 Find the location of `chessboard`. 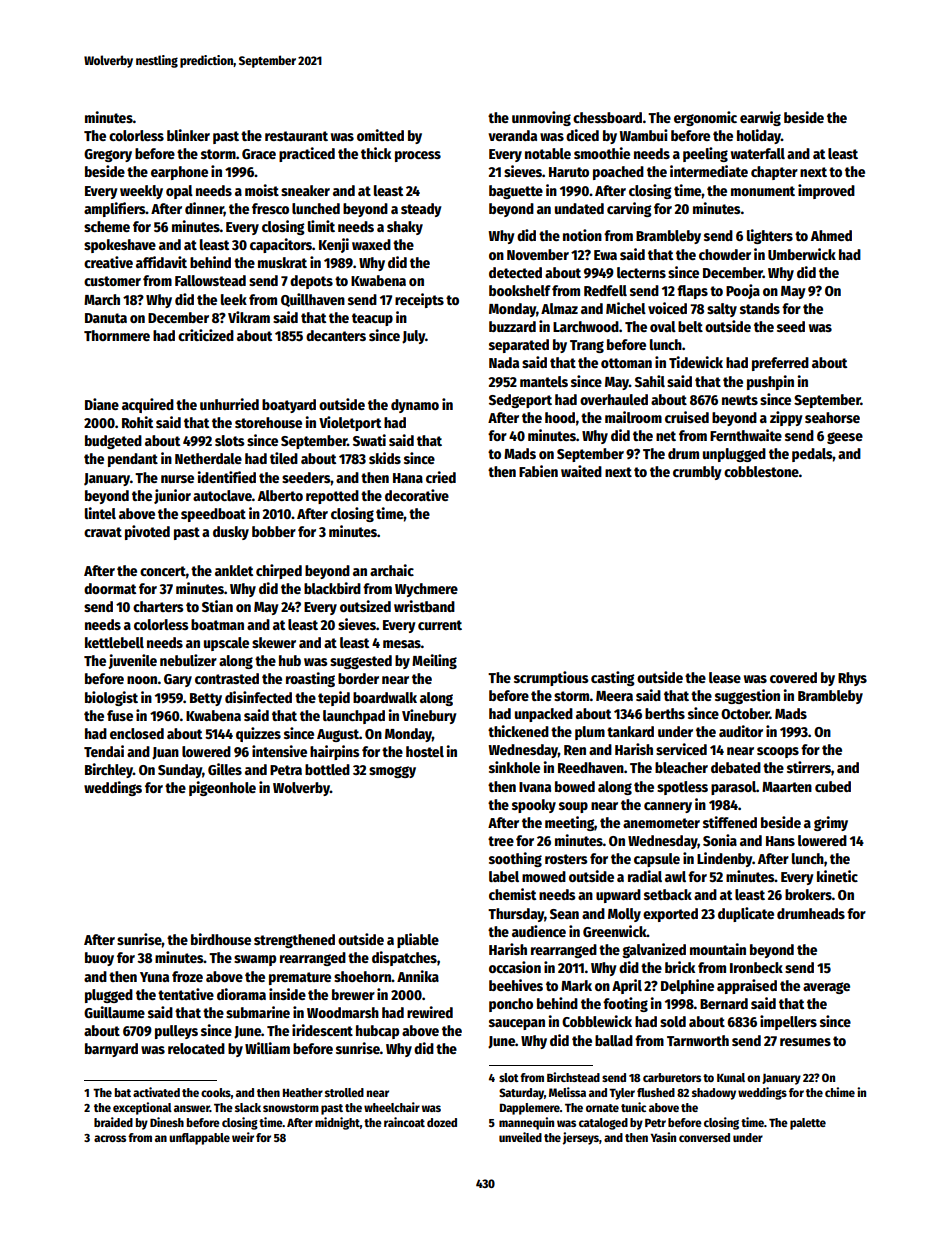

chessboard is located at coordinates (607, 117).
